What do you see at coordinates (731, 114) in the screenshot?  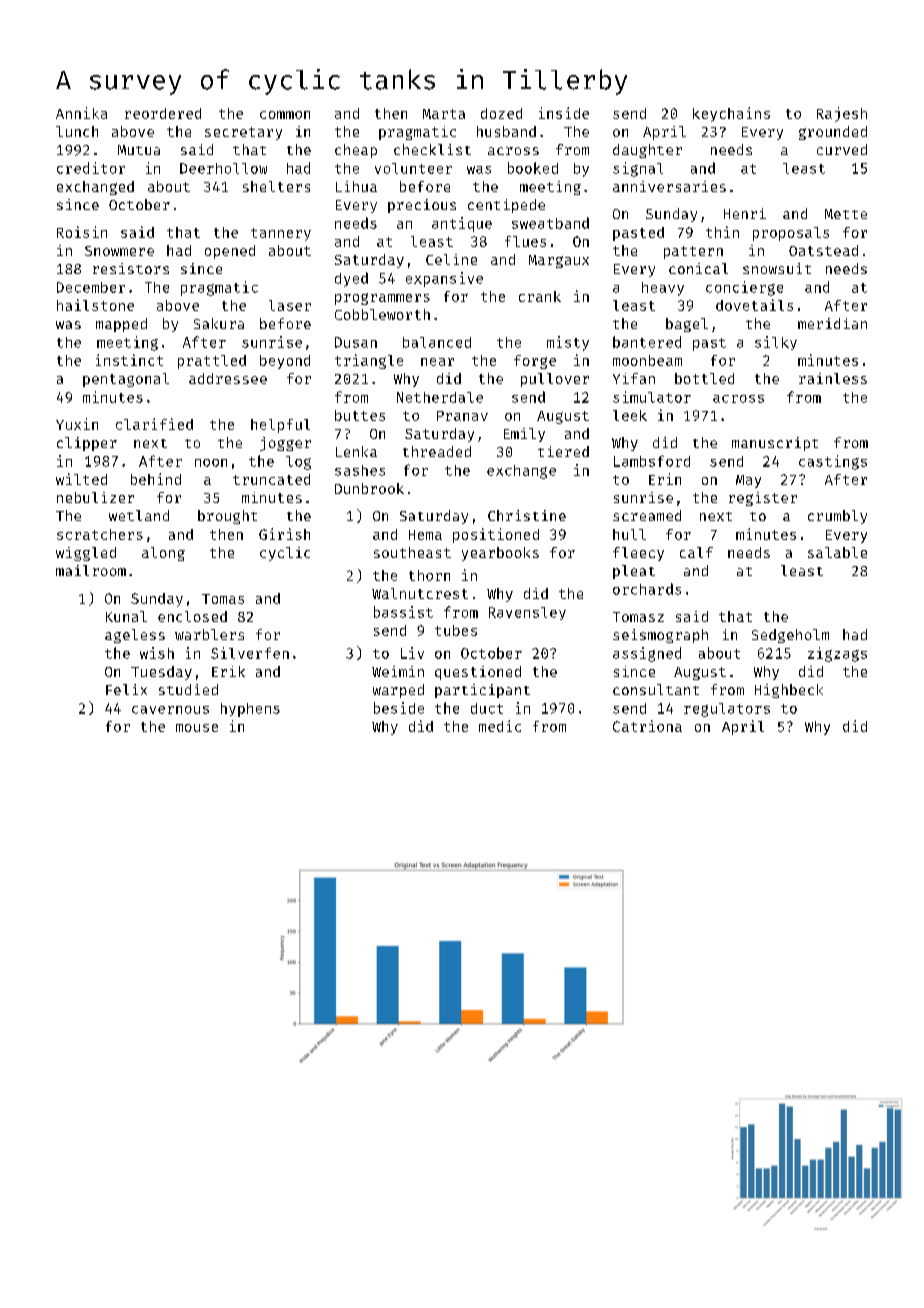 I see `keychains` at bounding box center [731, 114].
